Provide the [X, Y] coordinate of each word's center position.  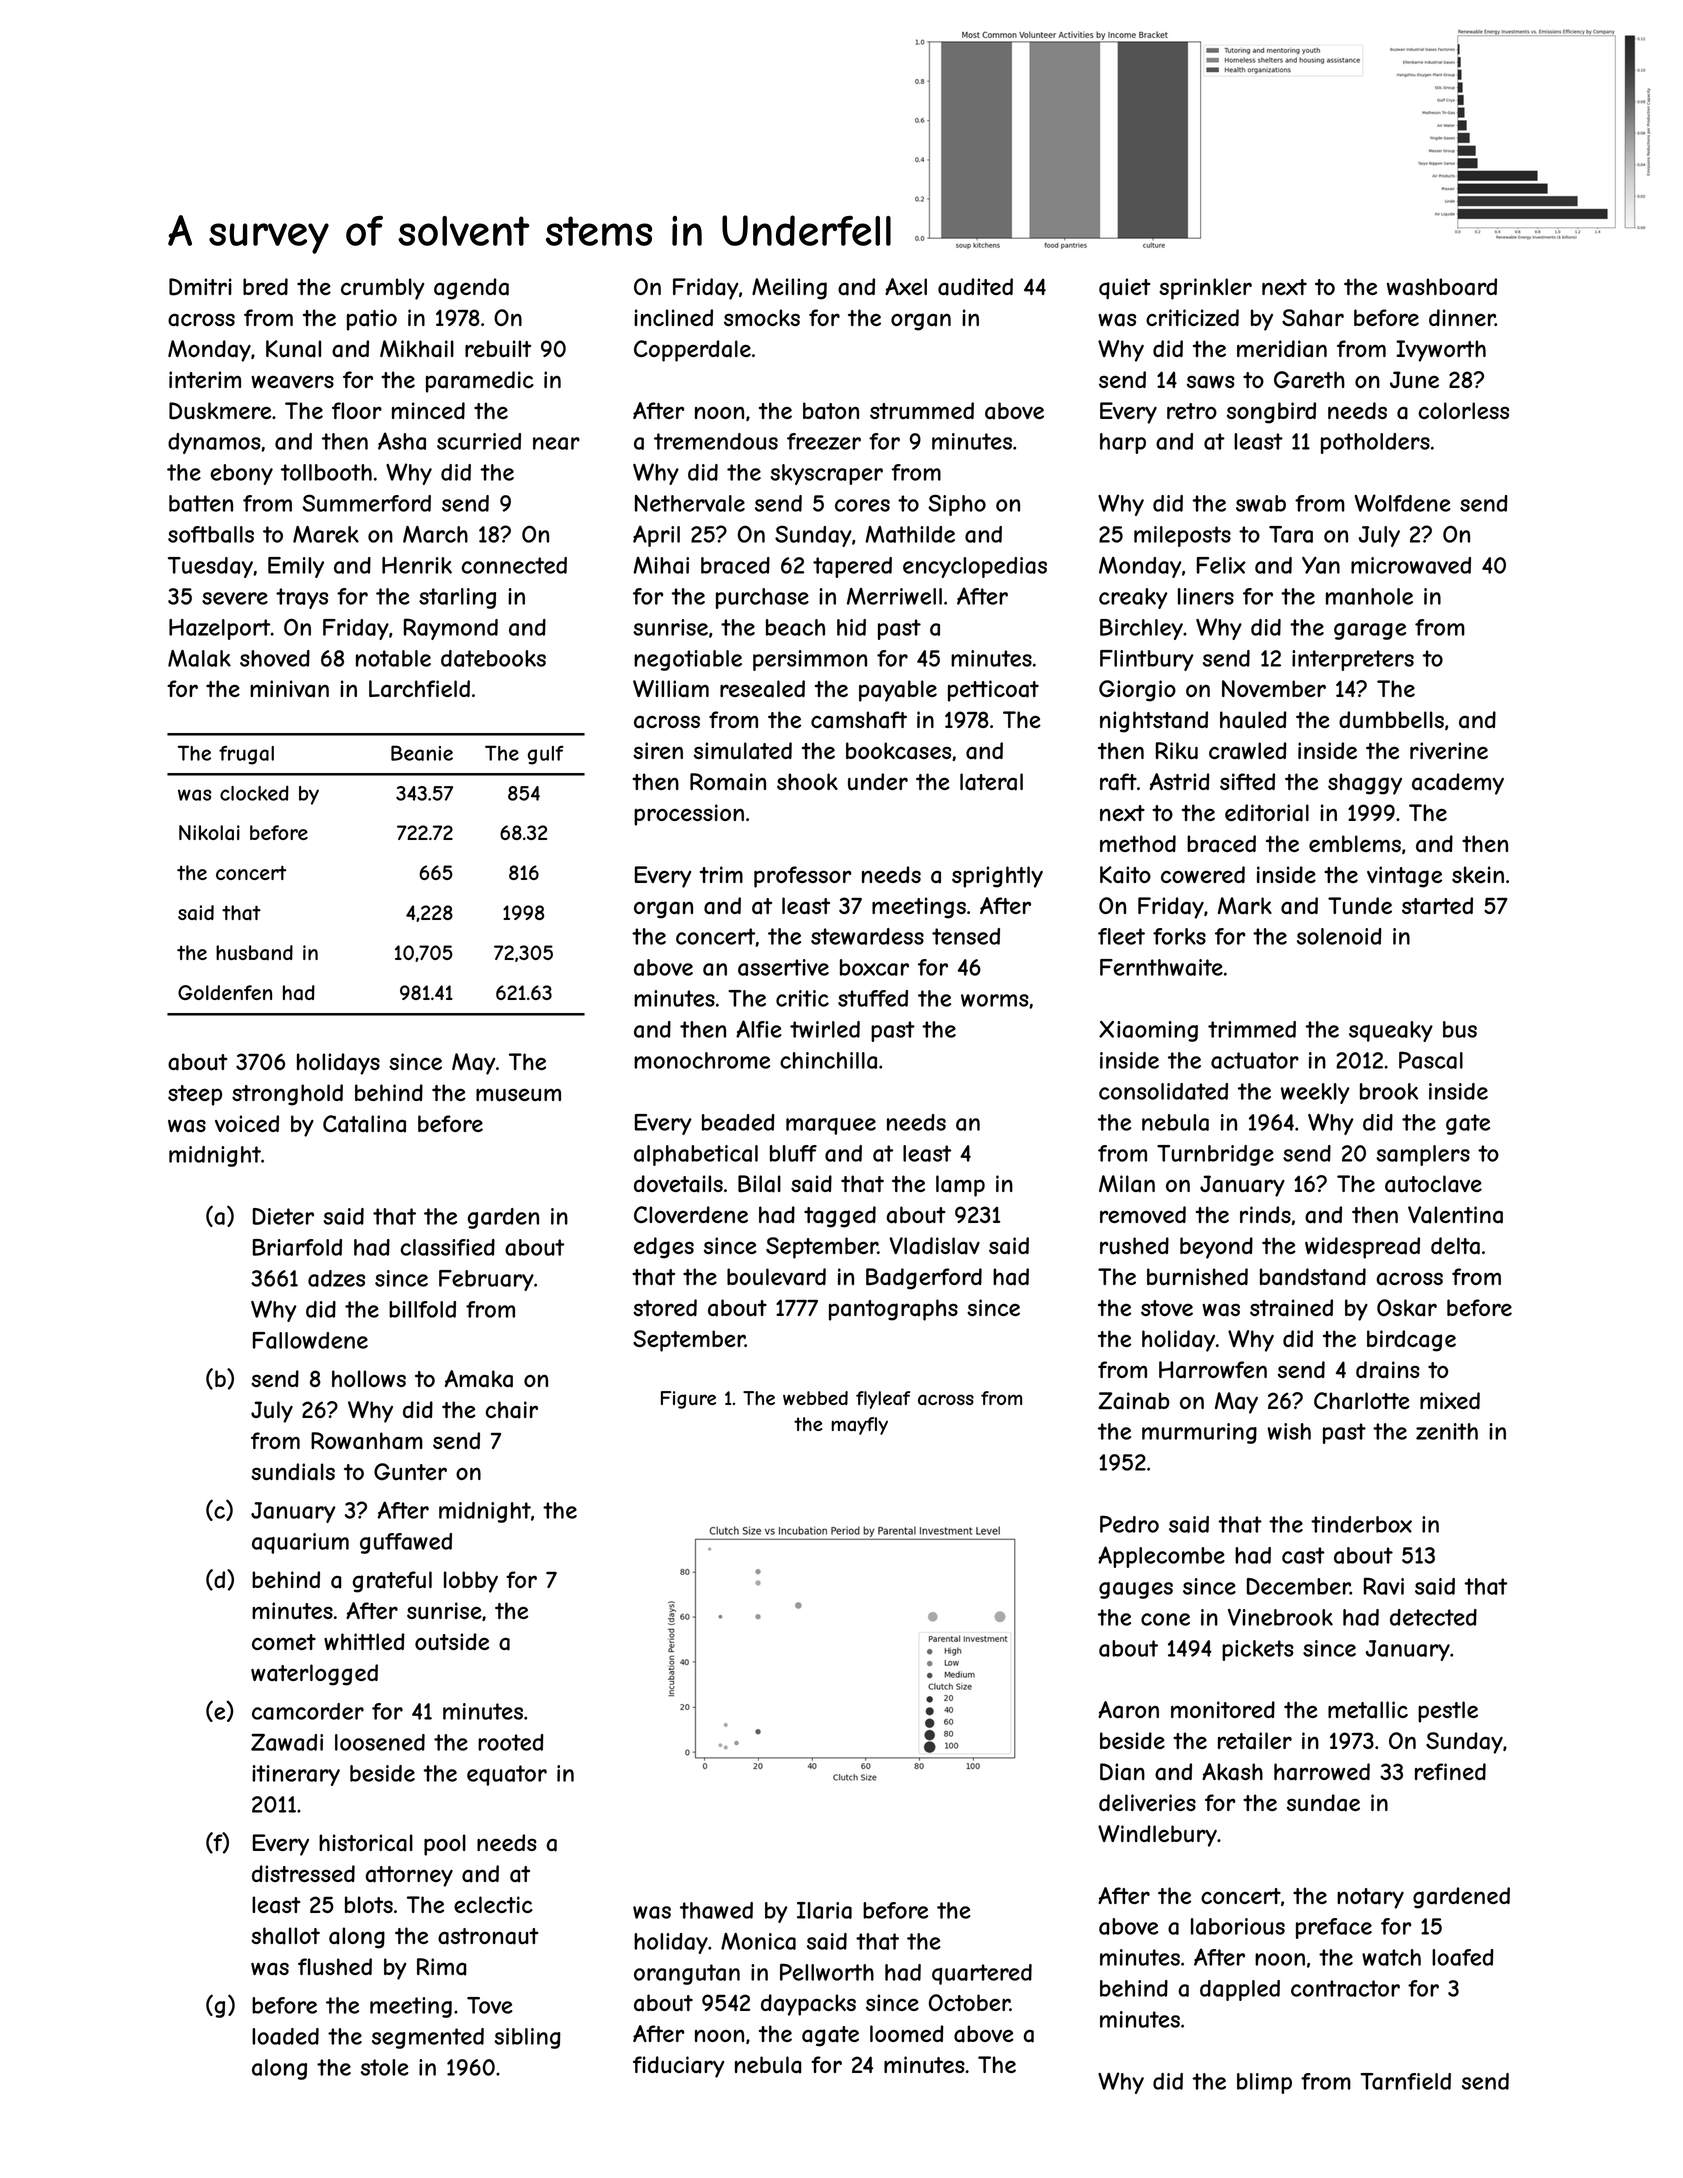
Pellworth [827, 1972]
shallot [285, 1936]
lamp [960, 1186]
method [1138, 843]
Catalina [364, 1124]
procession [689, 815]
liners [1206, 596]
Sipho [957, 505]
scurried [479, 441]
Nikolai [209, 833]
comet [284, 1642]
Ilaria [824, 1910]
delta [1455, 1246]
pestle [1448, 1712]
